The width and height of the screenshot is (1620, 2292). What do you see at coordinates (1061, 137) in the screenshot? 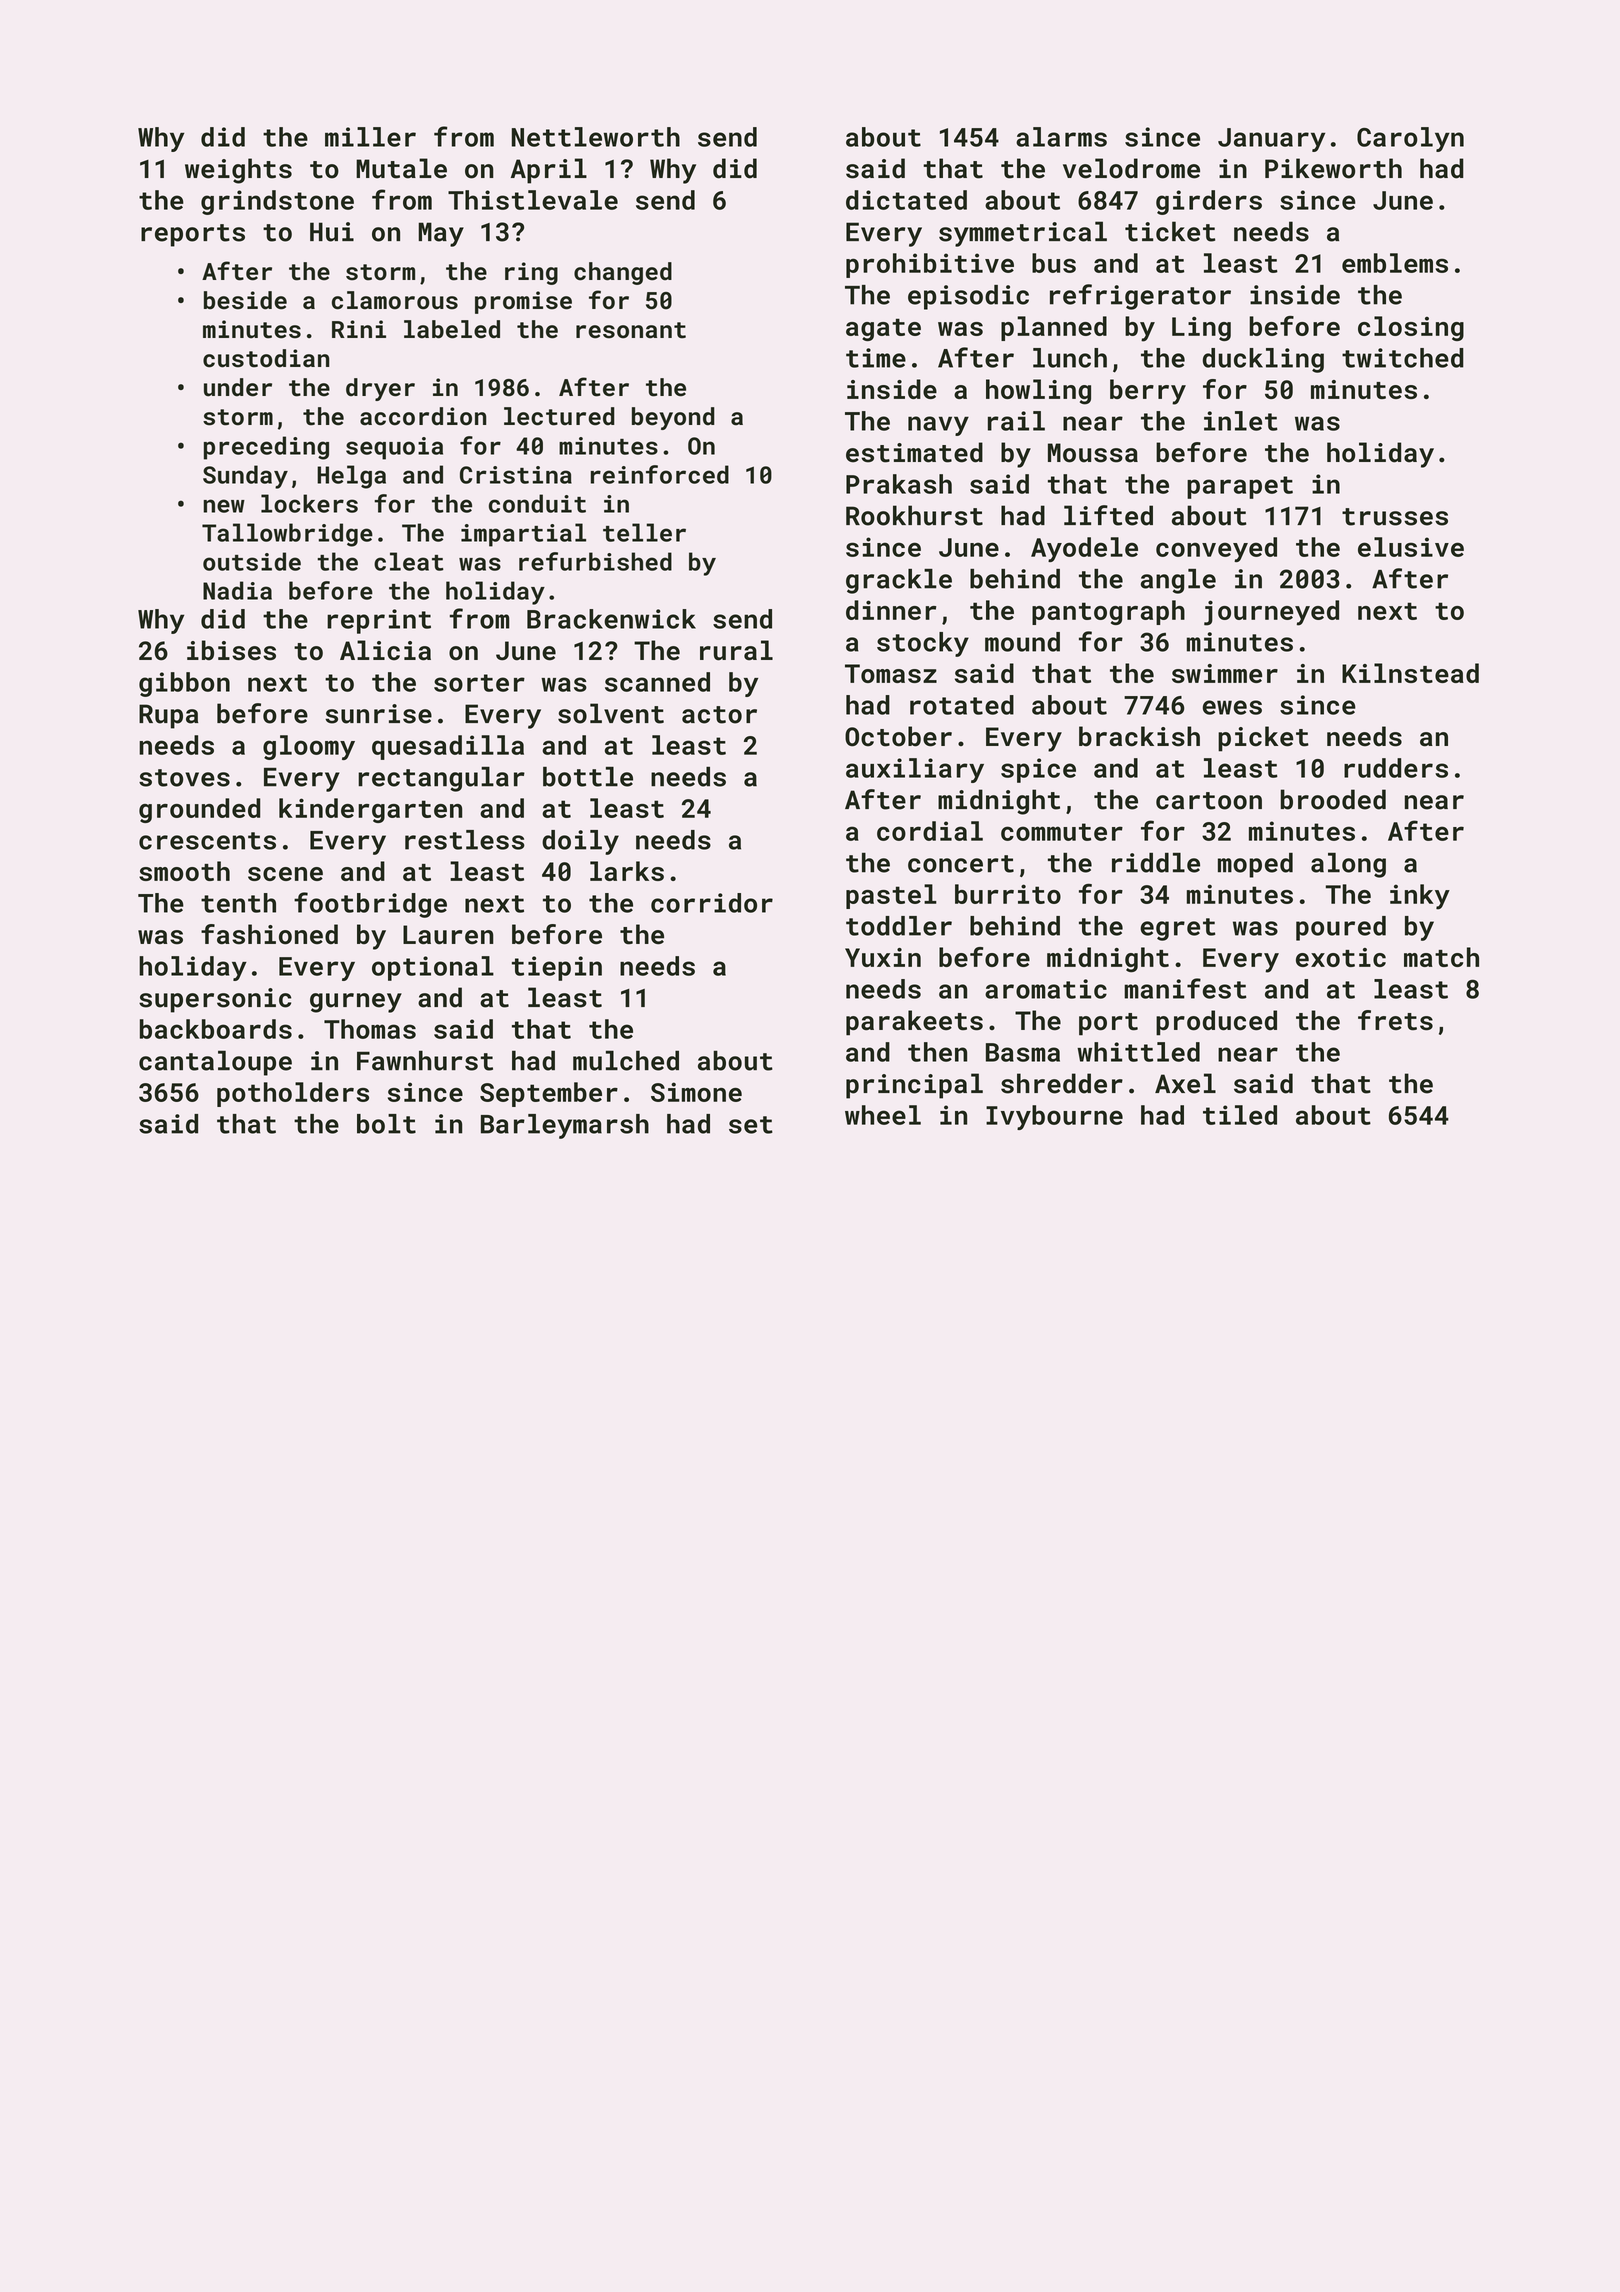
I see `alarms` at bounding box center [1061, 137].
